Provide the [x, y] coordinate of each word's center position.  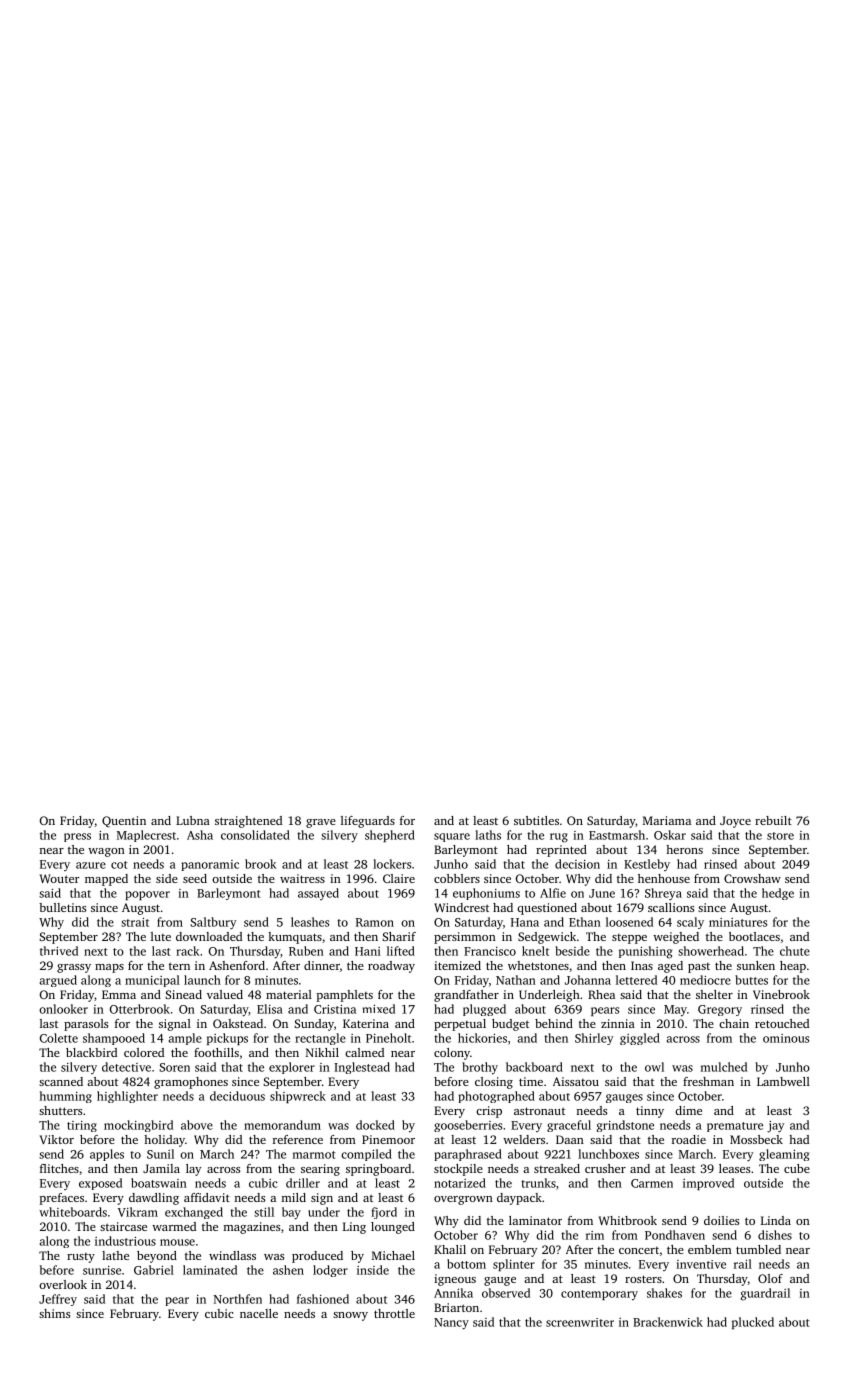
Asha [200, 835]
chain [734, 1023]
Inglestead [362, 1068]
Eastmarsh [617, 835]
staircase [123, 1226]
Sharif [399, 936]
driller [303, 1183]
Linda [776, 1220]
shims [54, 1313]
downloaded [209, 936]
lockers [392, 864]
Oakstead [238, 1023]
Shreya [663, 894]
